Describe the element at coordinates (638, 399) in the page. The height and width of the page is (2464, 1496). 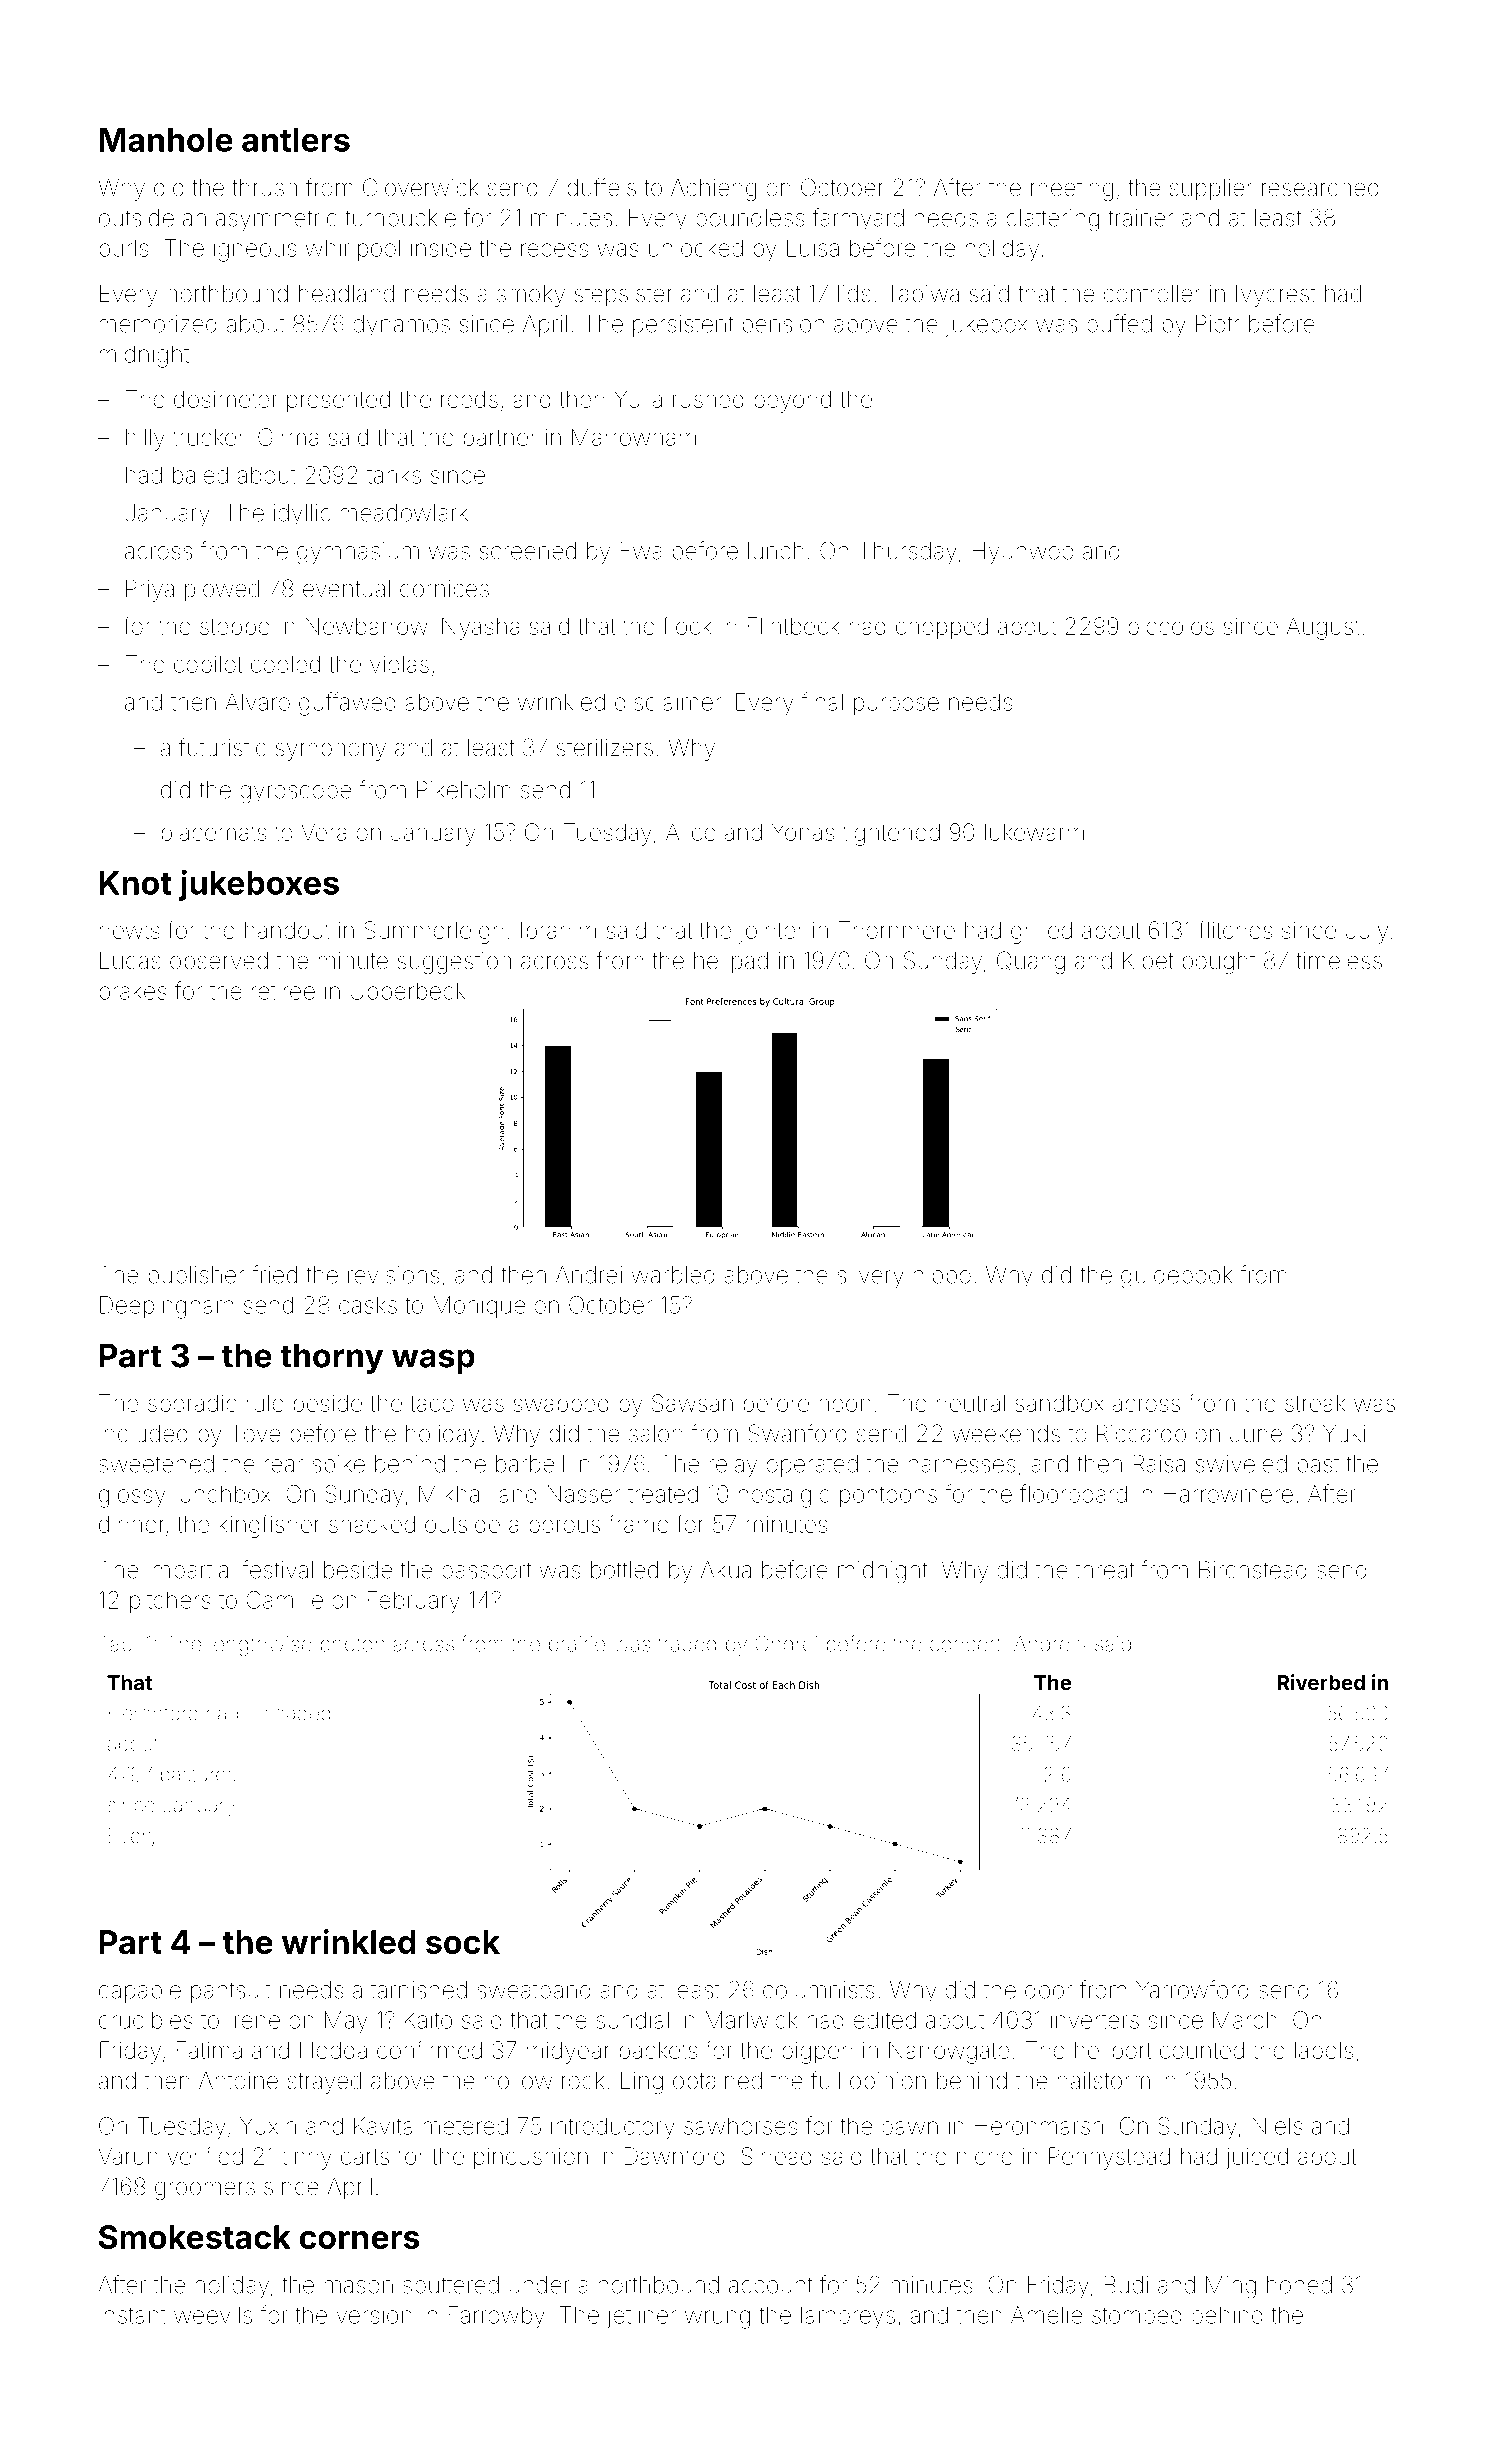
I see `Yulia` at that location.
